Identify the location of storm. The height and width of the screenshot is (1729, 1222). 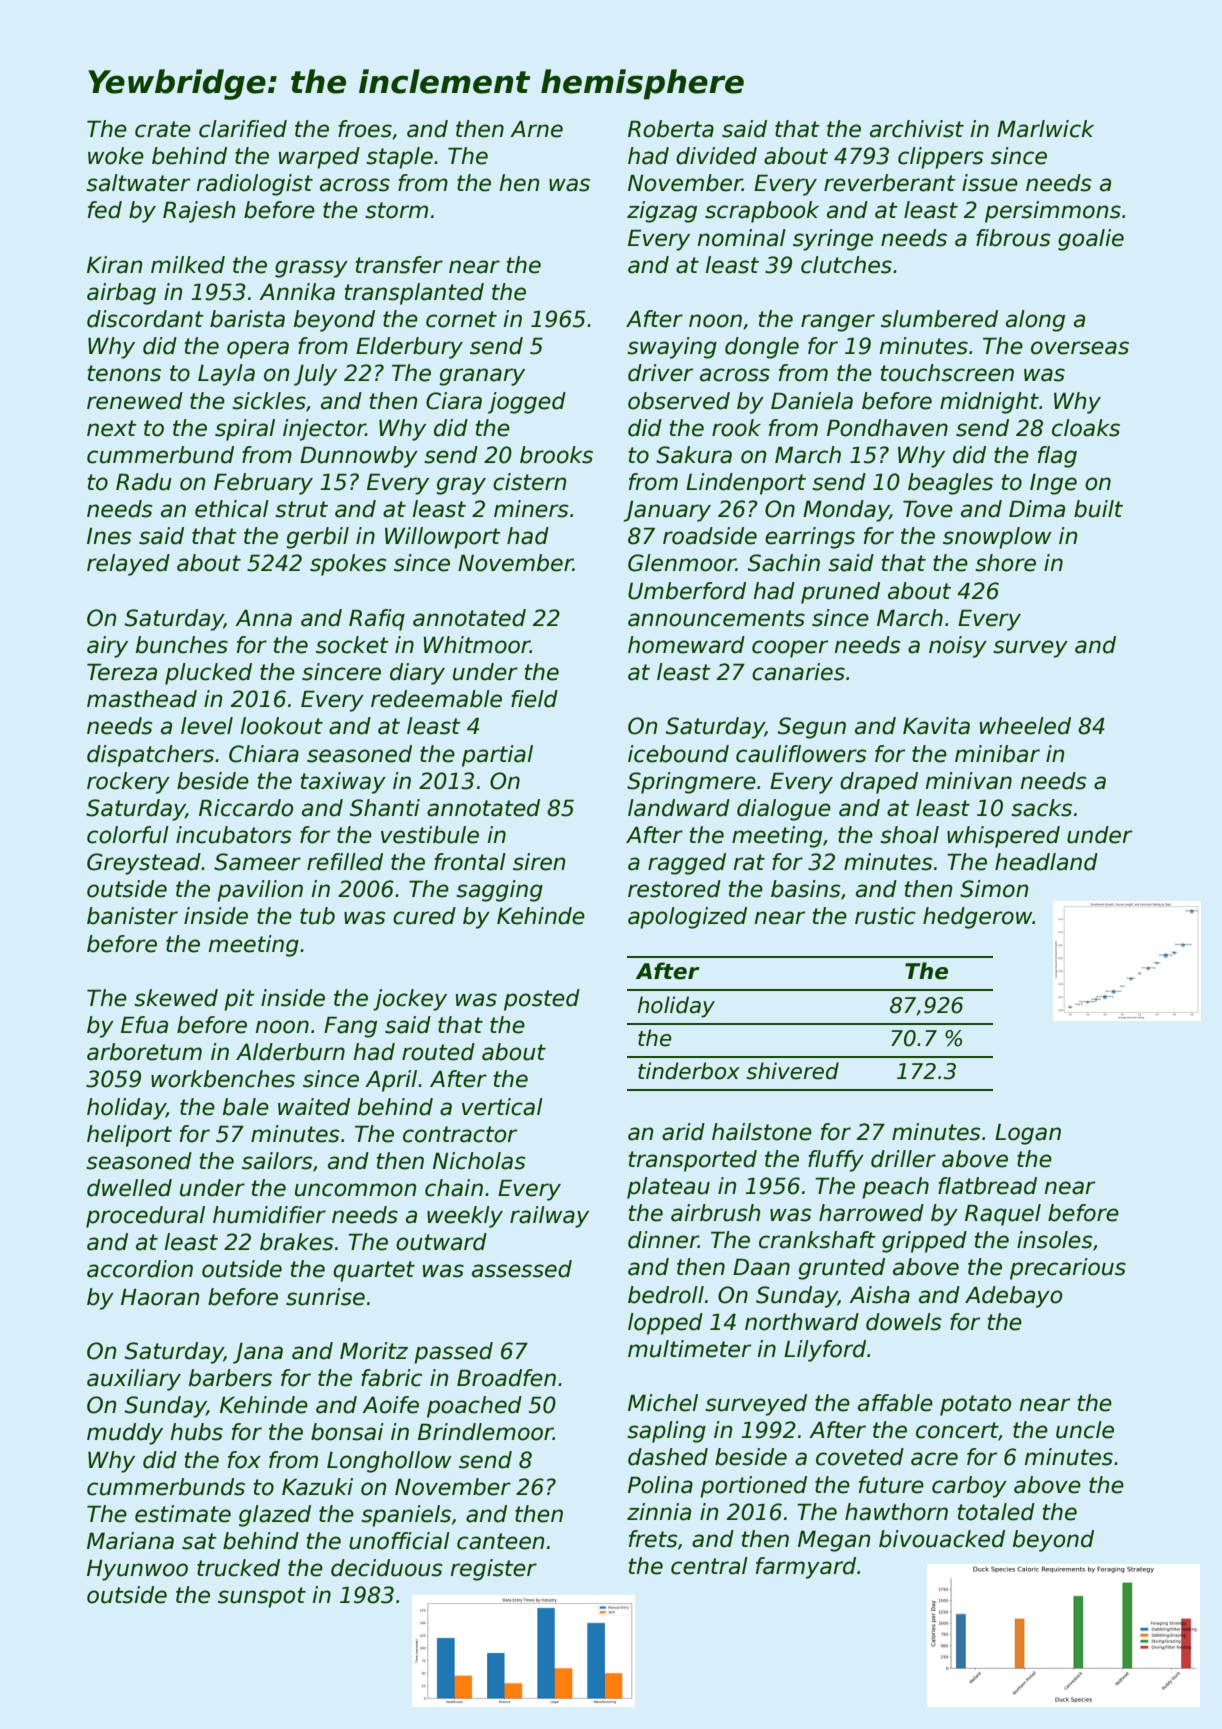
(396, 210).
